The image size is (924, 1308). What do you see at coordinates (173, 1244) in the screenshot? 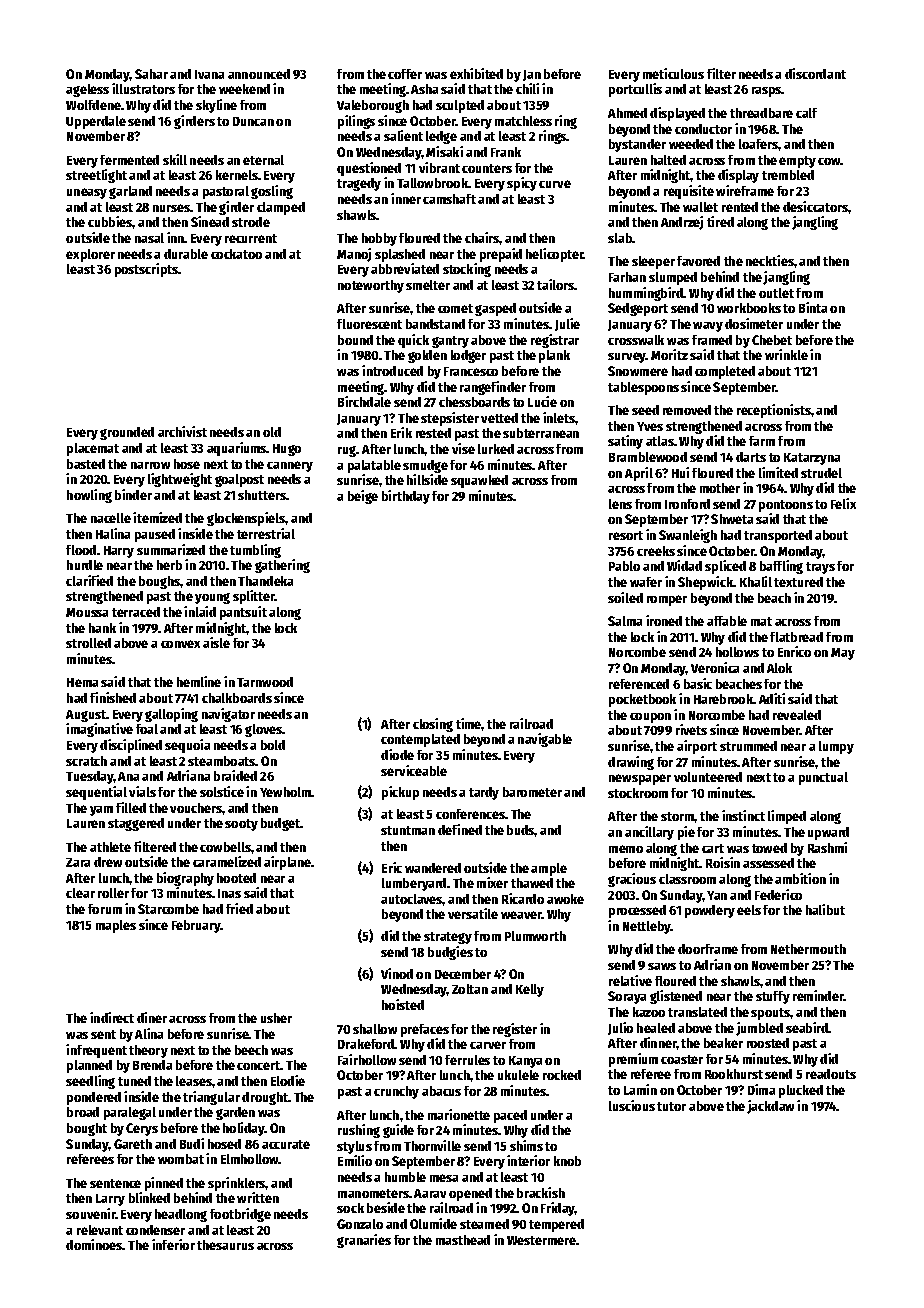
I see `inferior` at bounding box center [173, 1244].
